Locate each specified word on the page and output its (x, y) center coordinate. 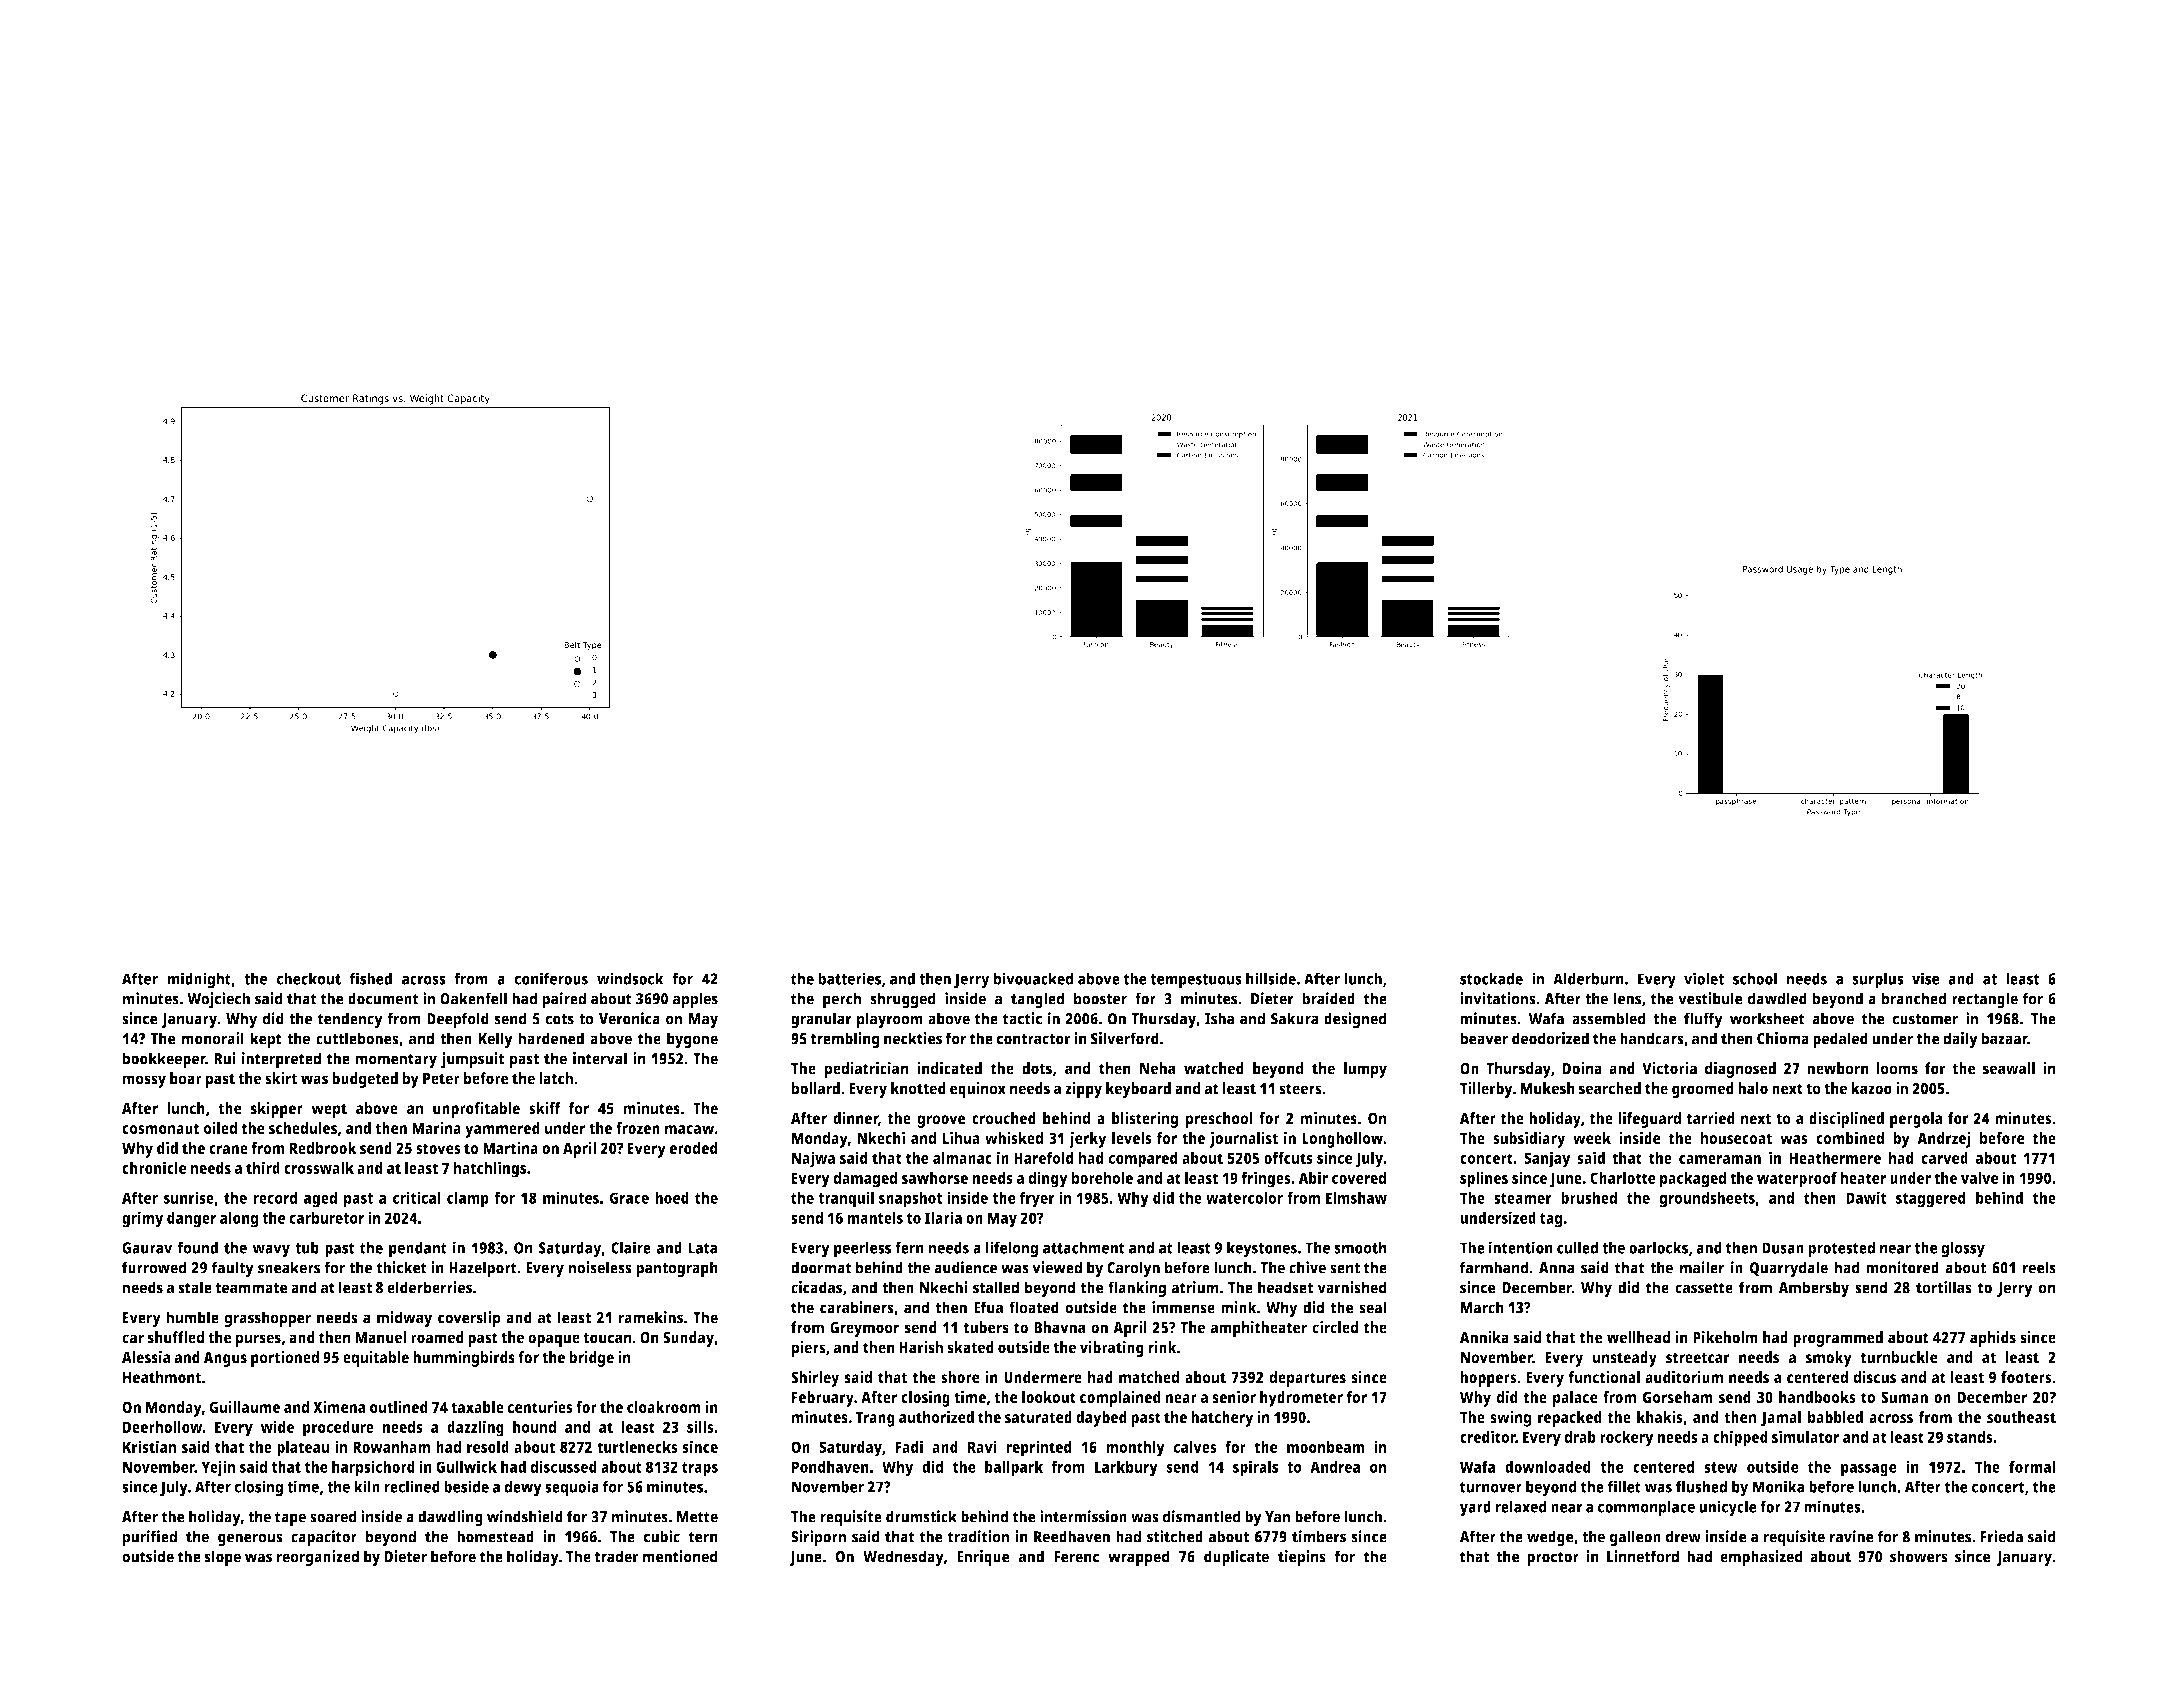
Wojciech (218, 1000)
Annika (1484, 1337)
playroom (890, 1020)
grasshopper (267, 1319)
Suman (1904, 1397)
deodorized (1550, 1038)
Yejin (218, 1468)
